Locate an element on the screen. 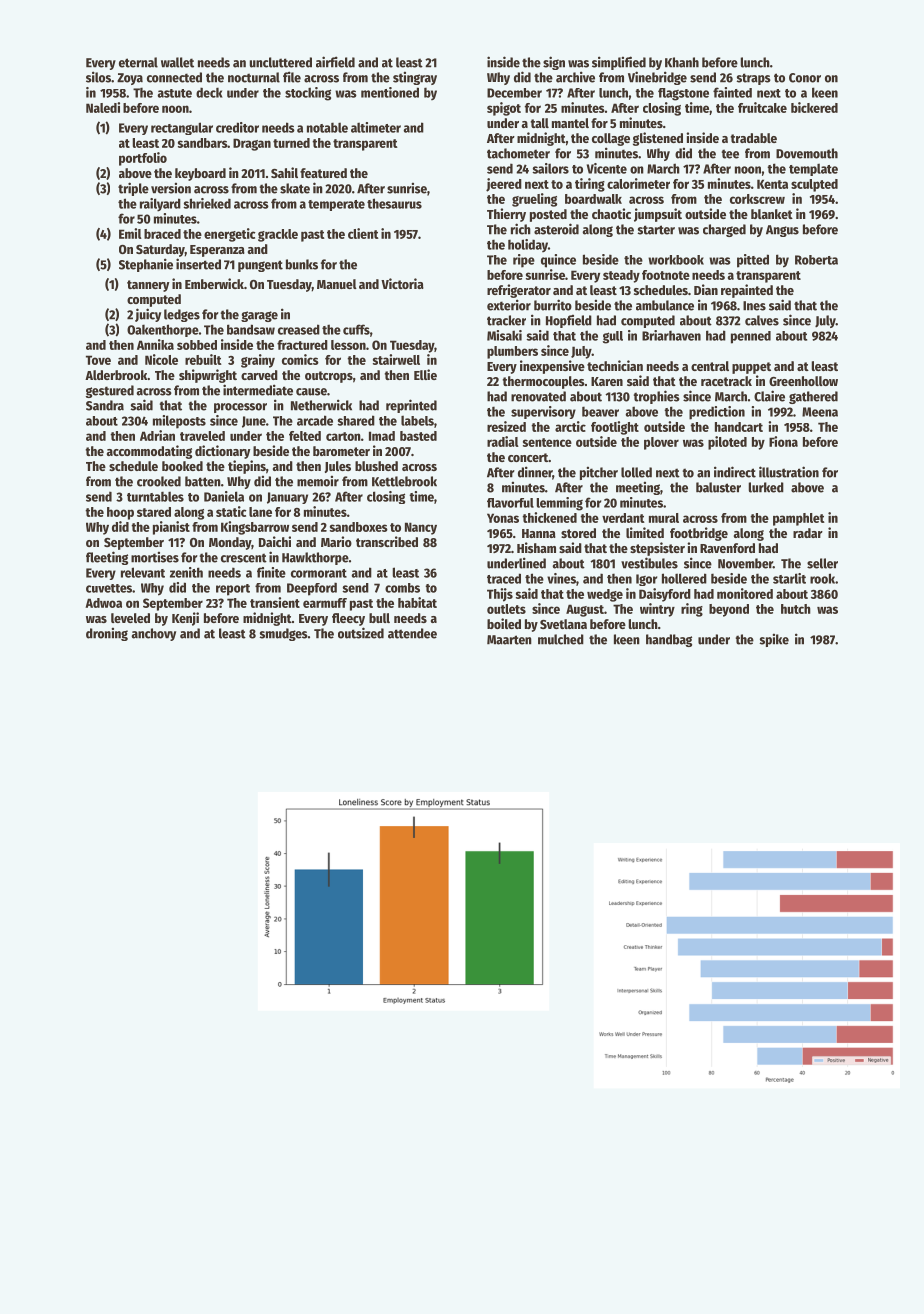 The image size is (924, 1314). prediction is located at coordinates (717, 413).
